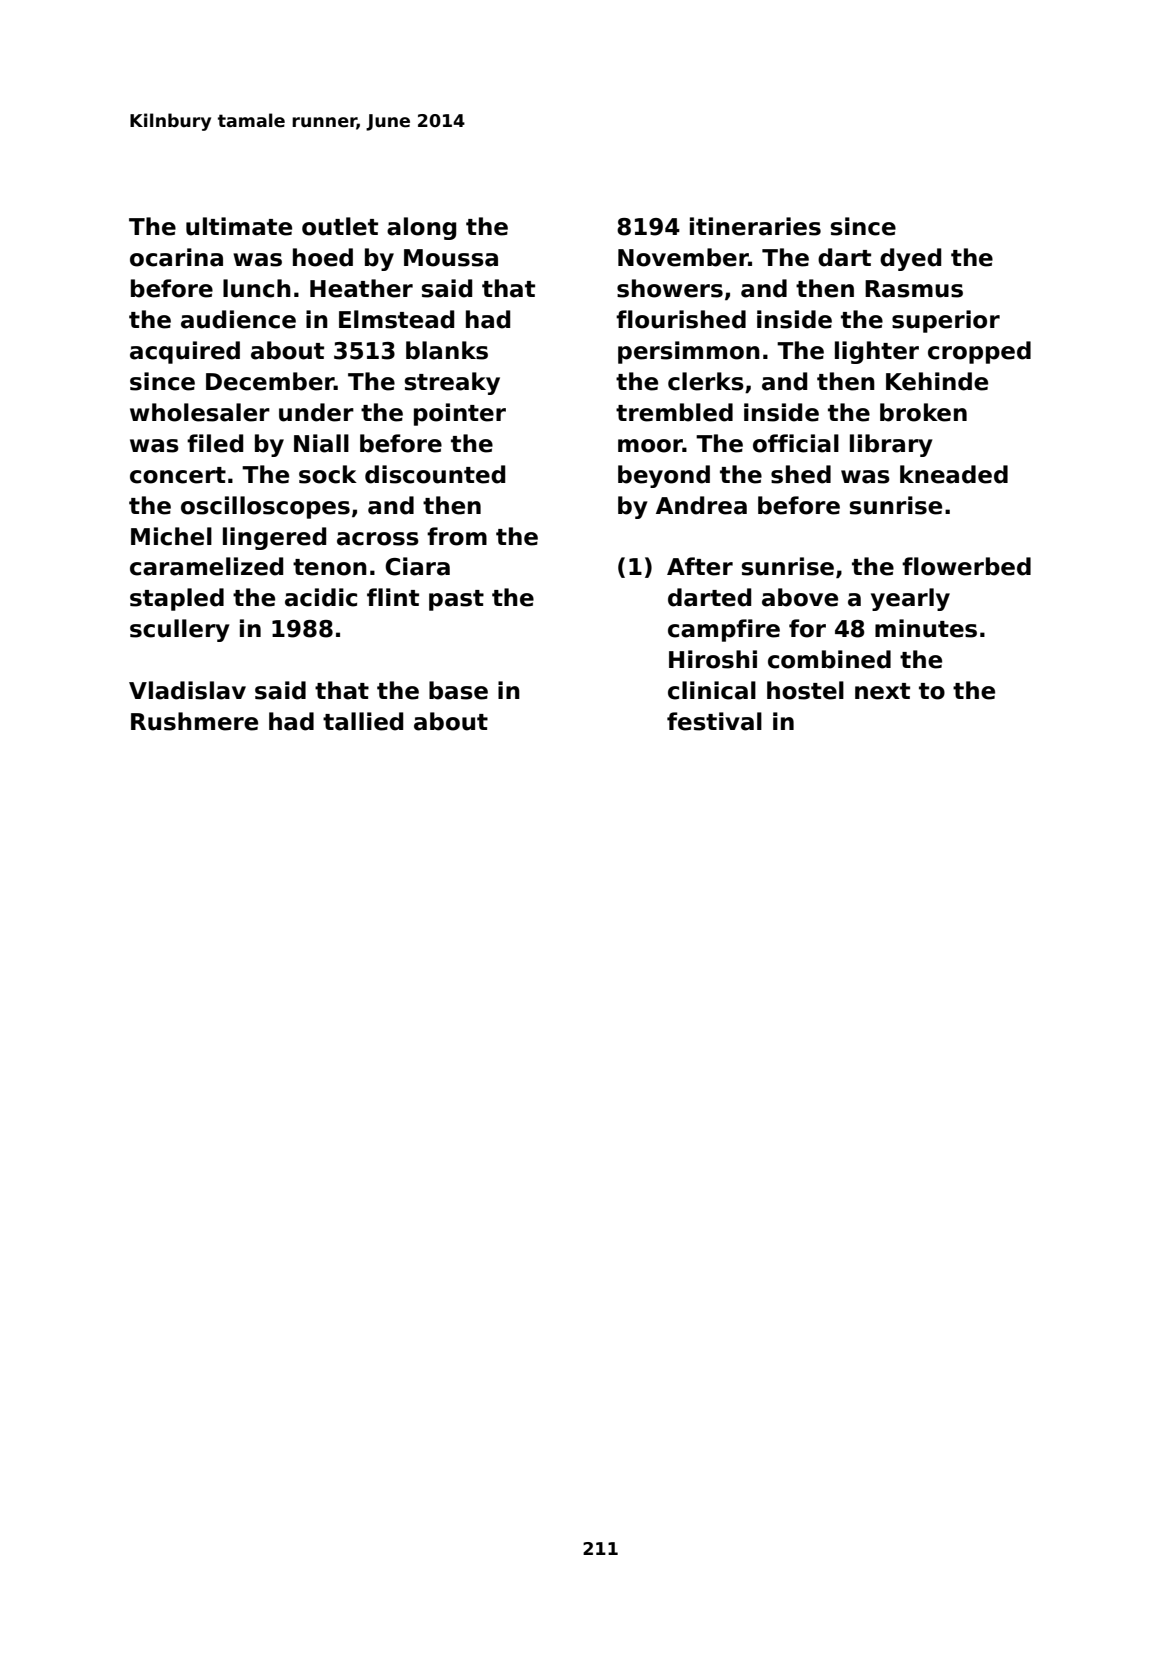  Describe the element at coordinates (979, 352) in the screenshot. I see `cropped` at that location.
